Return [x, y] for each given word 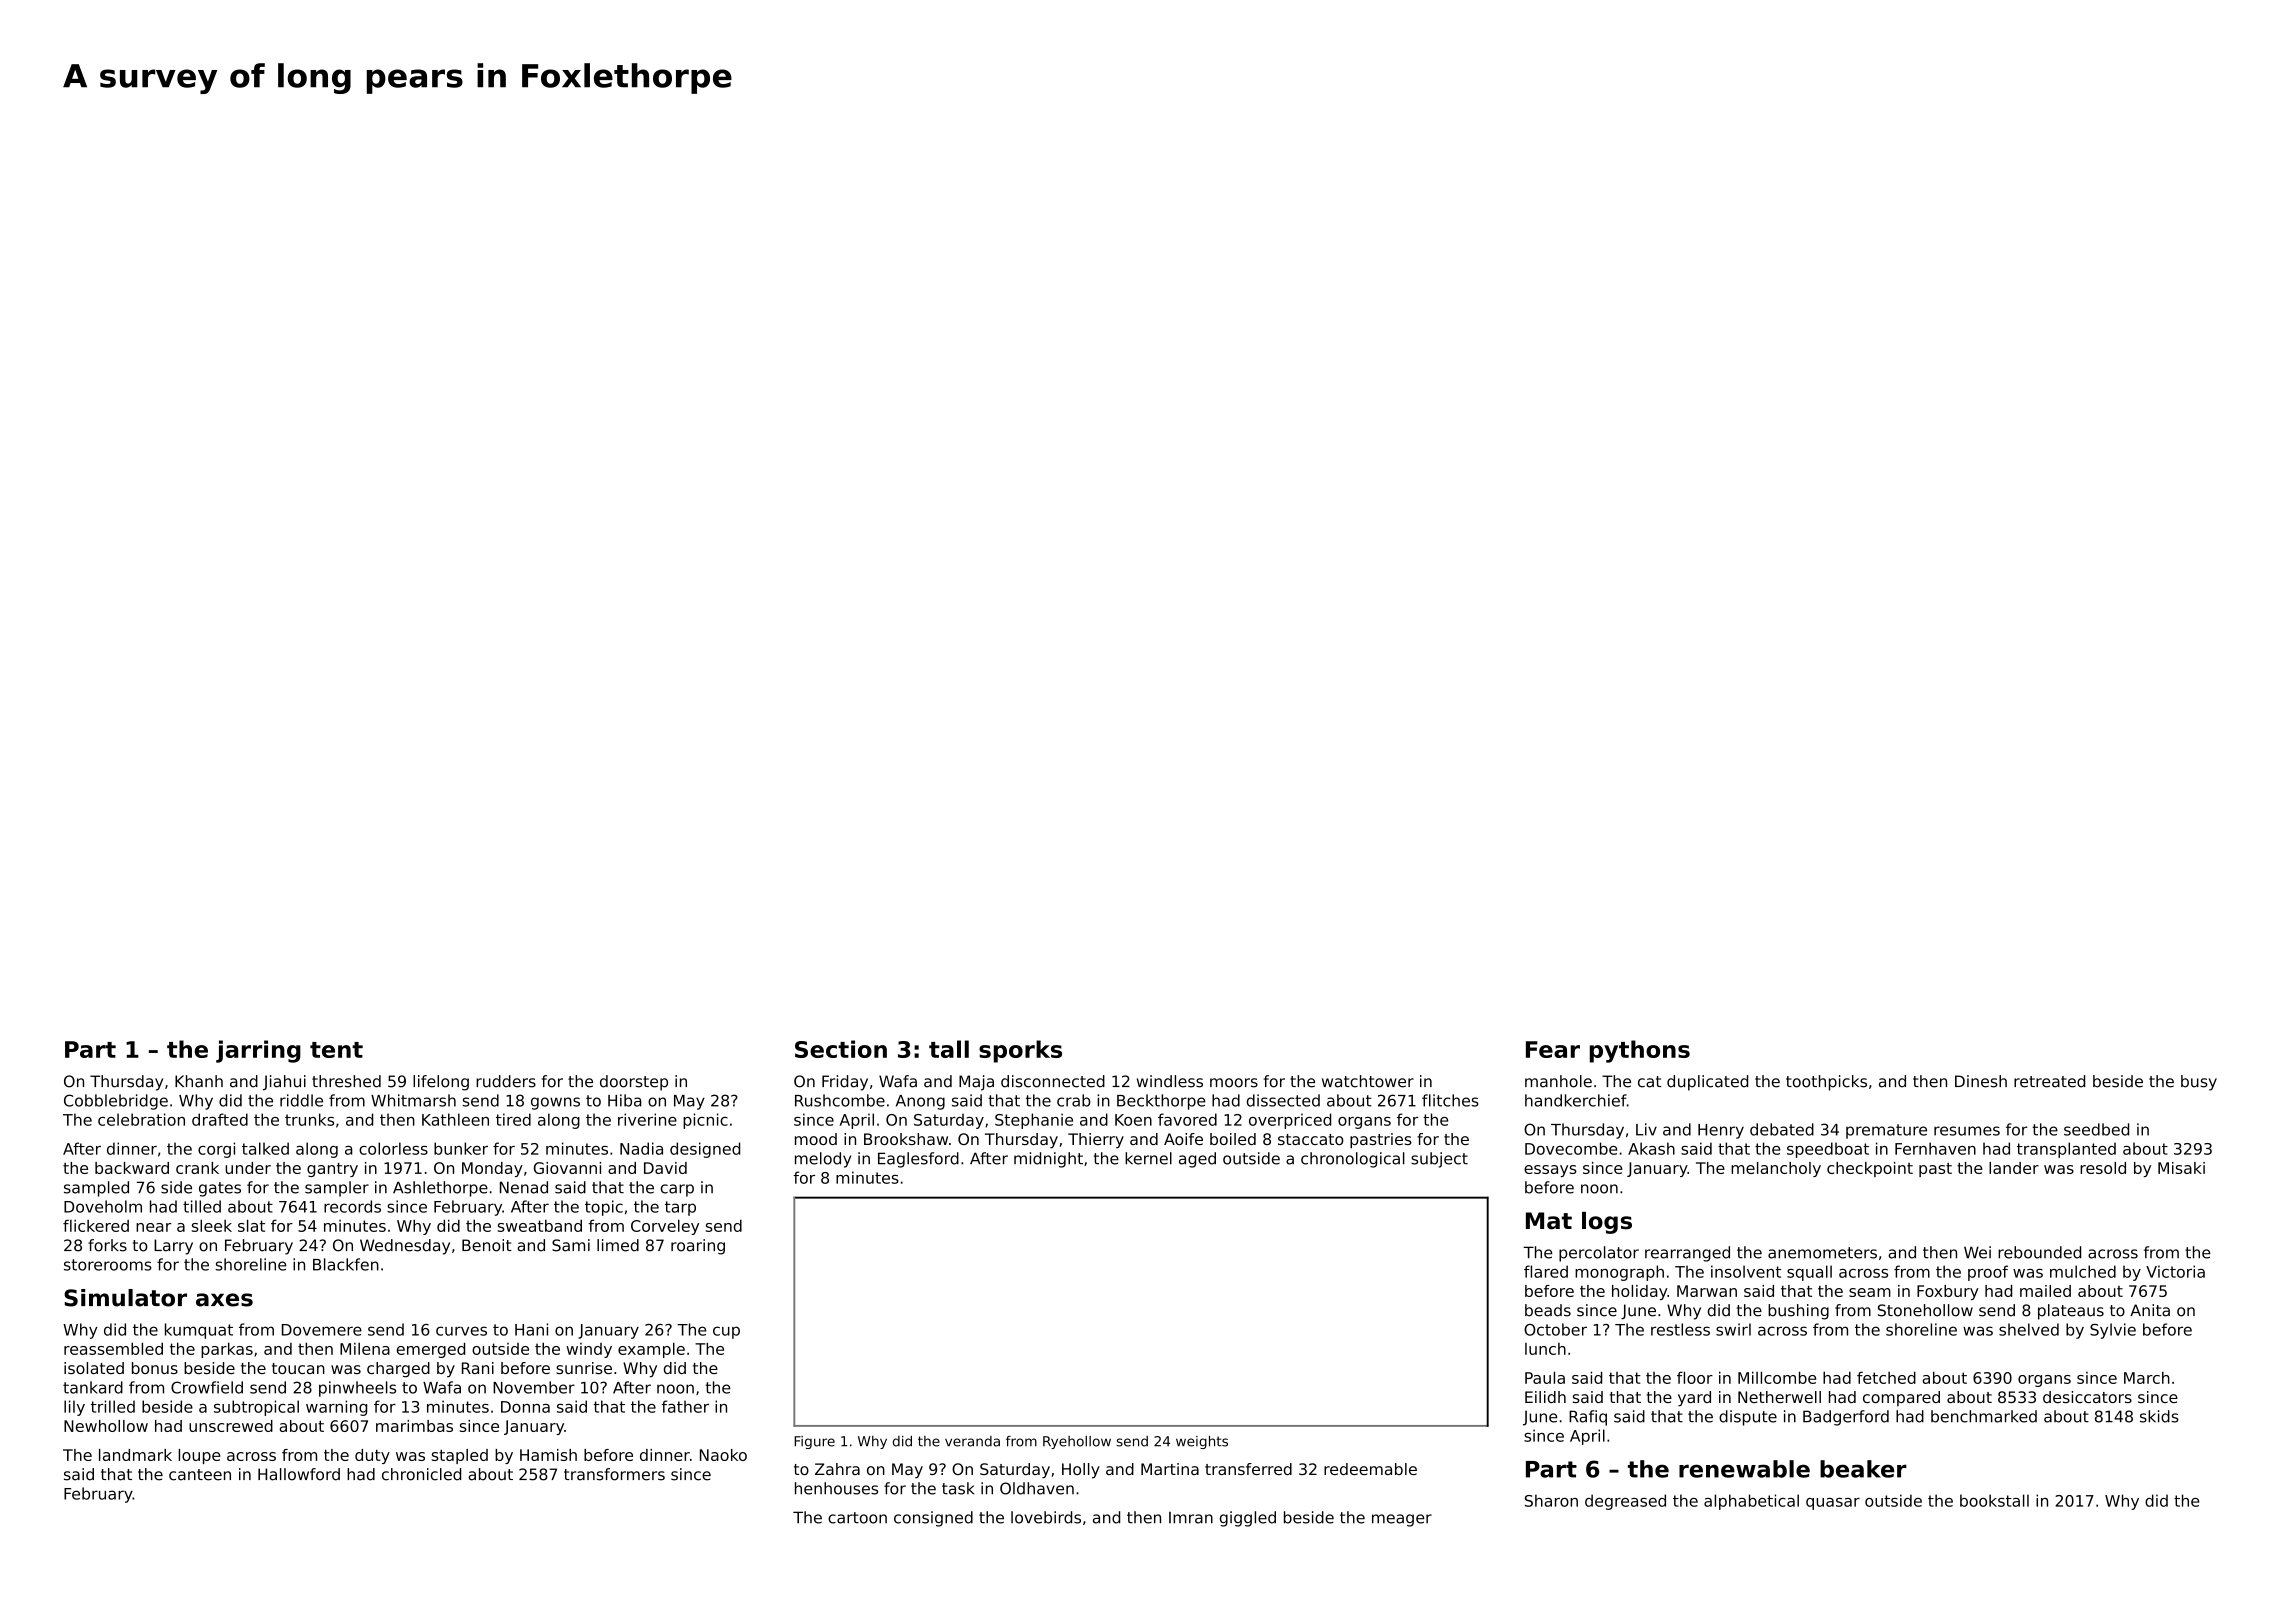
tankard [93, 1387]
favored [1187, 1119]
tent [336, 1050]
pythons [1640, 1051]
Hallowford [299, 1474]
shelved [2029, 1329]
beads [1548, 1310]
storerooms [108, 1265]
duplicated [1707, 1083]
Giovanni [567, 1168]
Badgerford [1846, 1418]
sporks [1020, 1051]
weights [1202, 1442]
